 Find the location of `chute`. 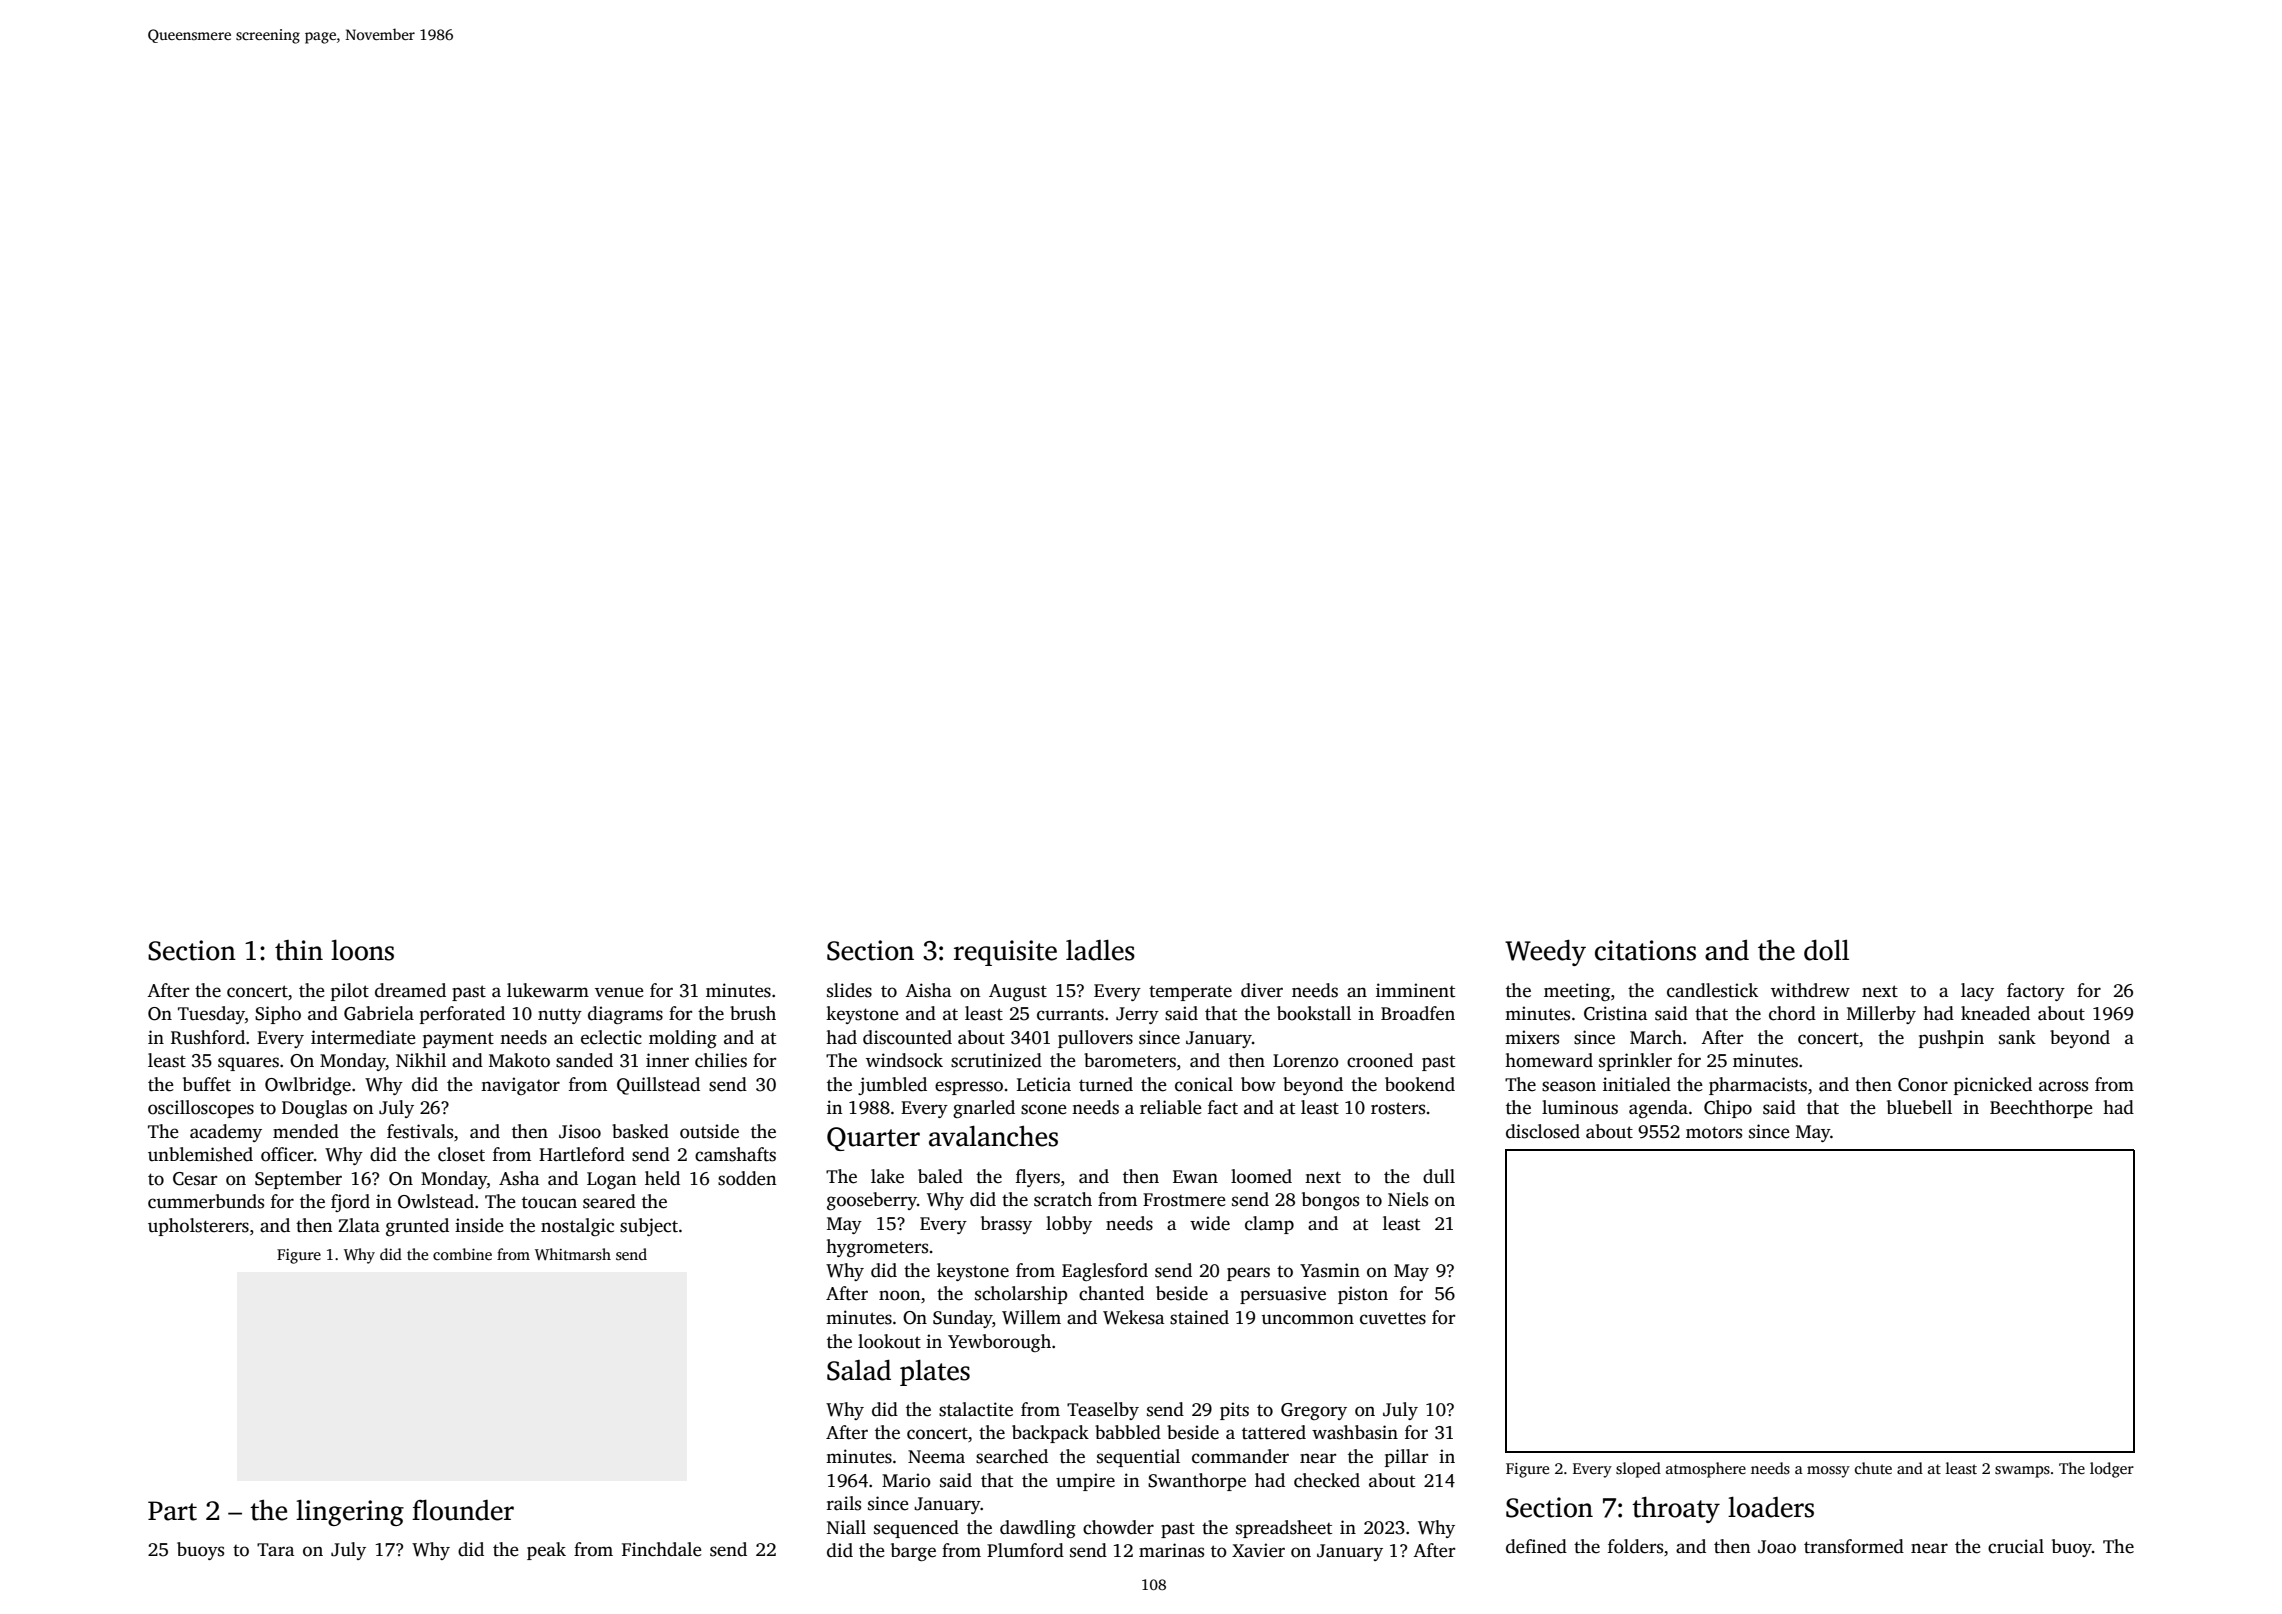

chute is located at coordinates (1873, 1468).
